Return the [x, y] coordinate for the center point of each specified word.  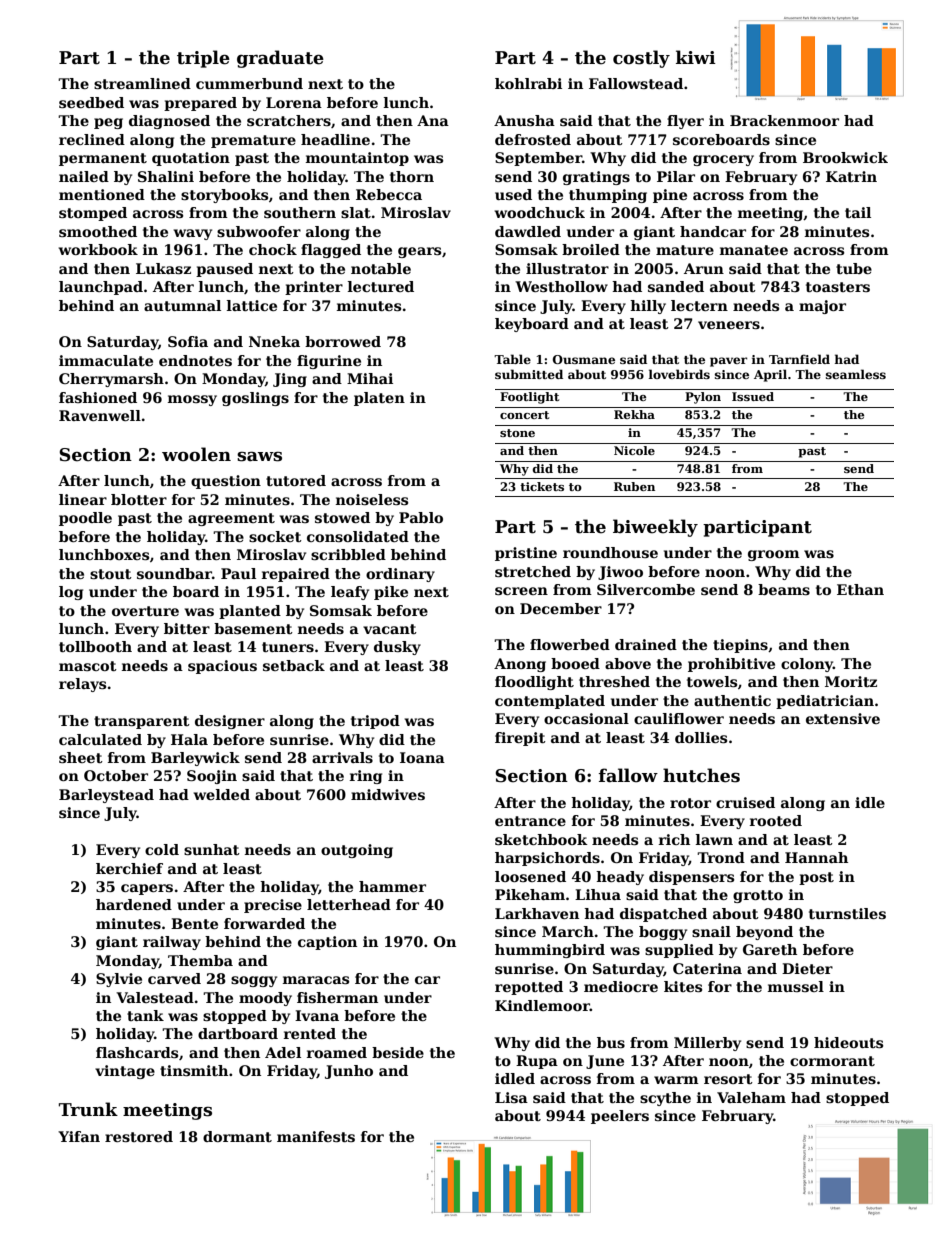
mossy [192, 400]
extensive [843, 718]
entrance [530, 821]
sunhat [212, 849]
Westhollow [561, 286]
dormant [237, 1136]
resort [728, 1079]
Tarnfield [799, 359]
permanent [103, 159]
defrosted [533, 139]
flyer [685, 122]
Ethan [860, 589]
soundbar [174, 573]
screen [521, 591]
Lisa [511, 1097]
